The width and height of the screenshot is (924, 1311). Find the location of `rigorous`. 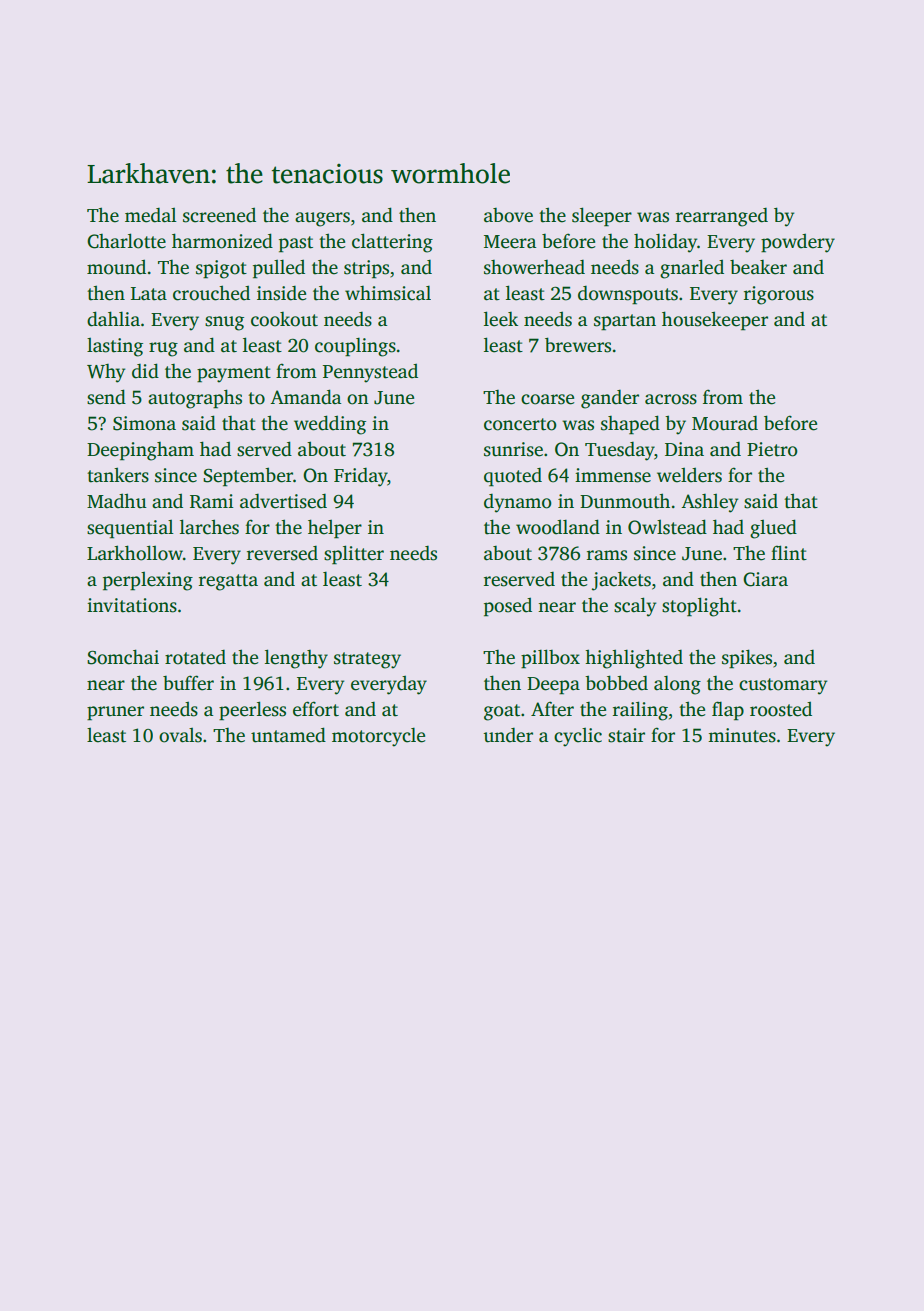

rigorous is located at coordinates (779, 295).
